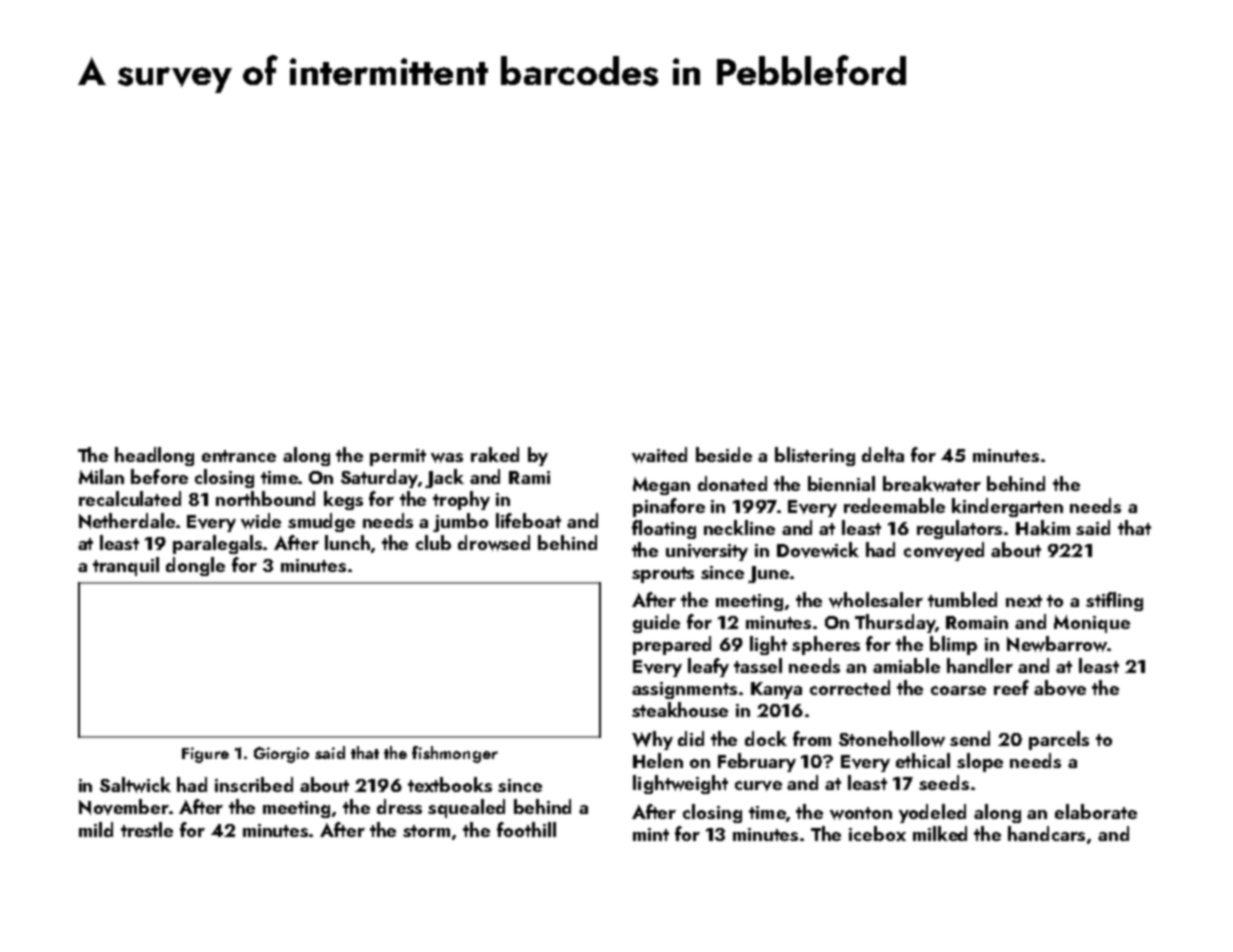  I want to click on Giorgio, so click(281, 755).
